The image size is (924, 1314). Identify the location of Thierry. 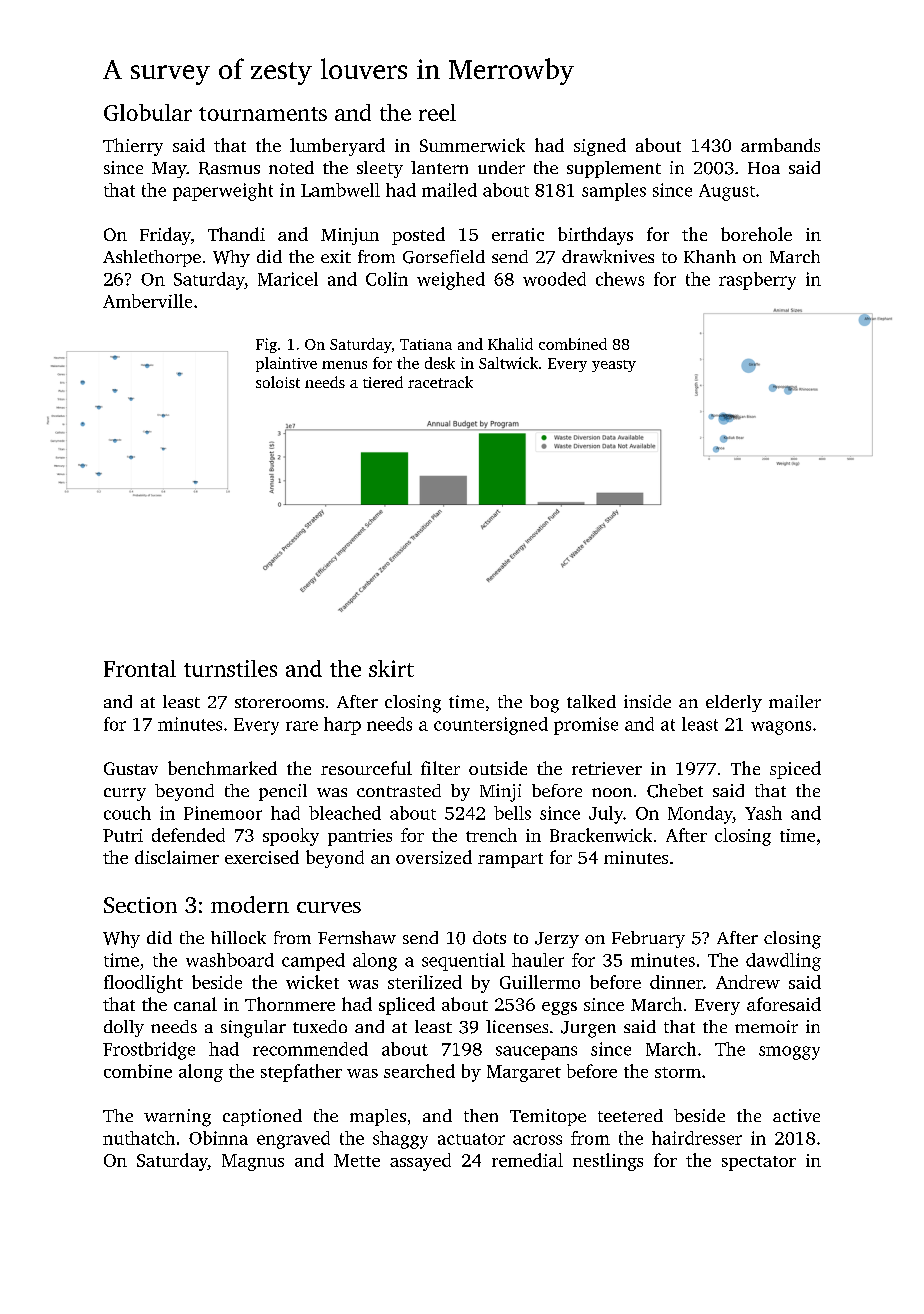
(133, 147).
